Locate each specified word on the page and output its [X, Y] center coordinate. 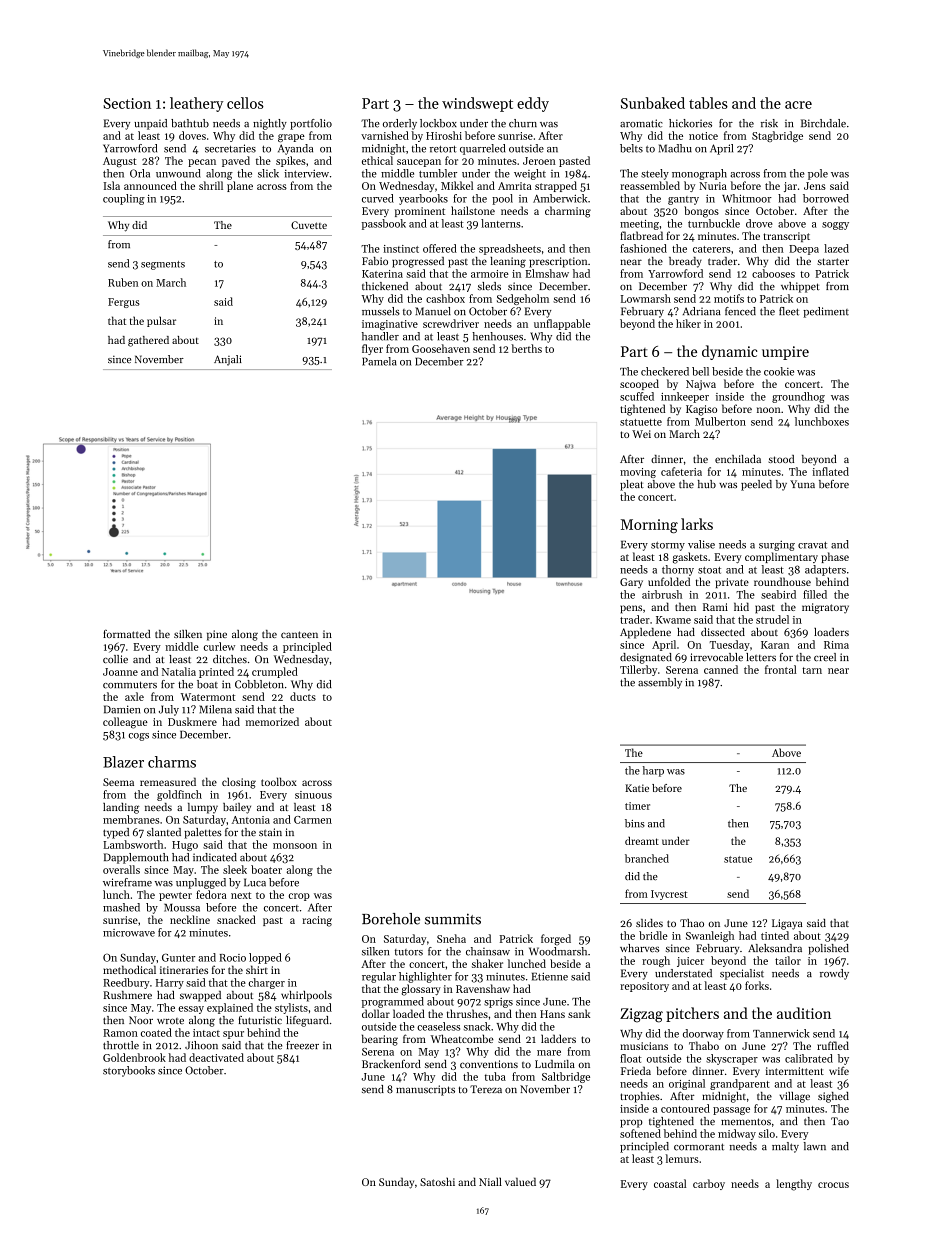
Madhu [675, 148]
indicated [215, 857]
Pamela [379, 361]
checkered [665, 371]
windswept [477, 104]
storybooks [129, 1071]
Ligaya [787, 924]
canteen [299, 634]
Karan [775, 645]
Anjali [228, 360]
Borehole [391, 919]
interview [306, 173]
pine [217, 635]
